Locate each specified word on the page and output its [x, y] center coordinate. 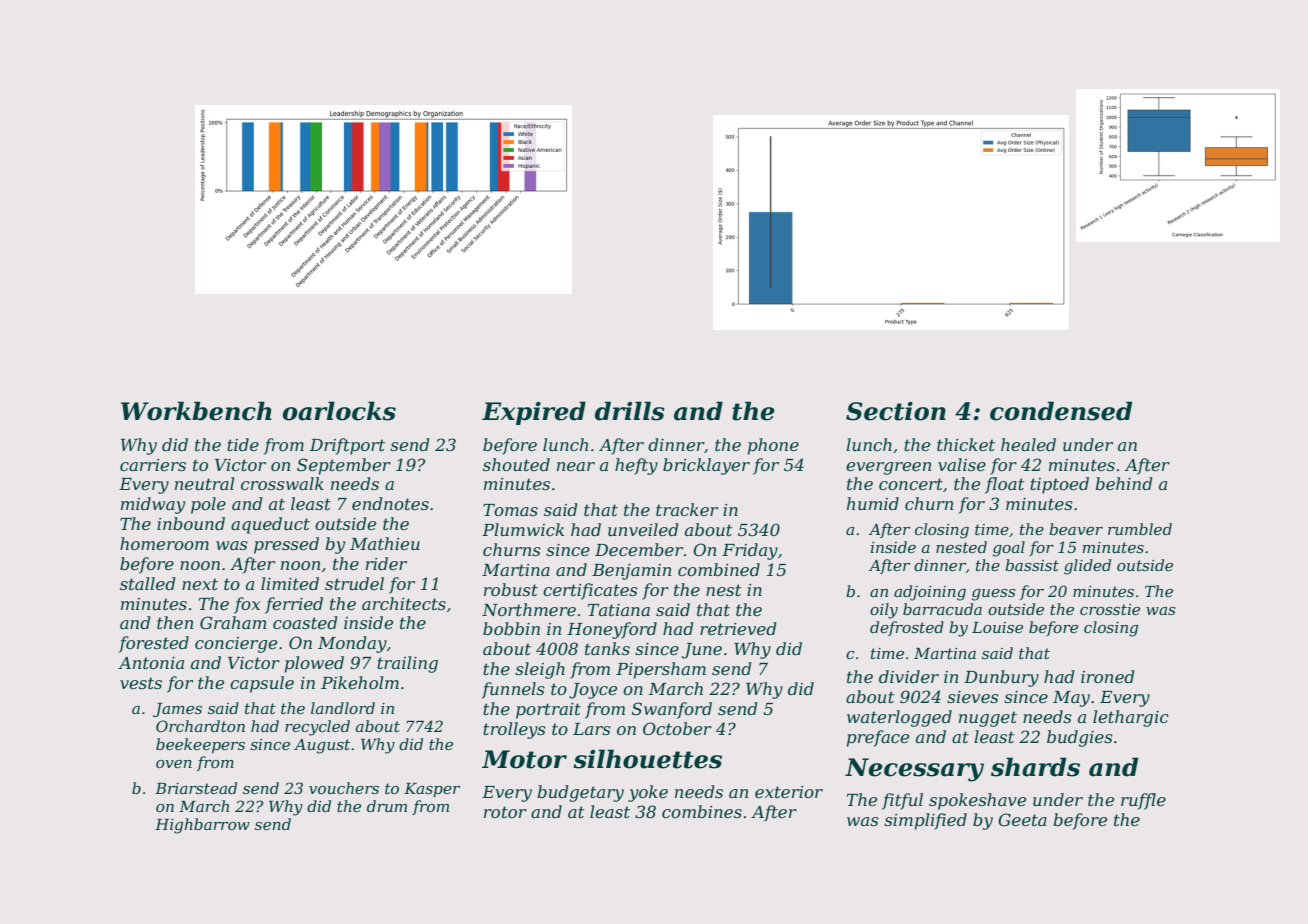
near [576, 466]
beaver [1076, 529]
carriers [153, 465]
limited [290, 583]
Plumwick [523, 529]
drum [387, 806]
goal [1009, 549]
